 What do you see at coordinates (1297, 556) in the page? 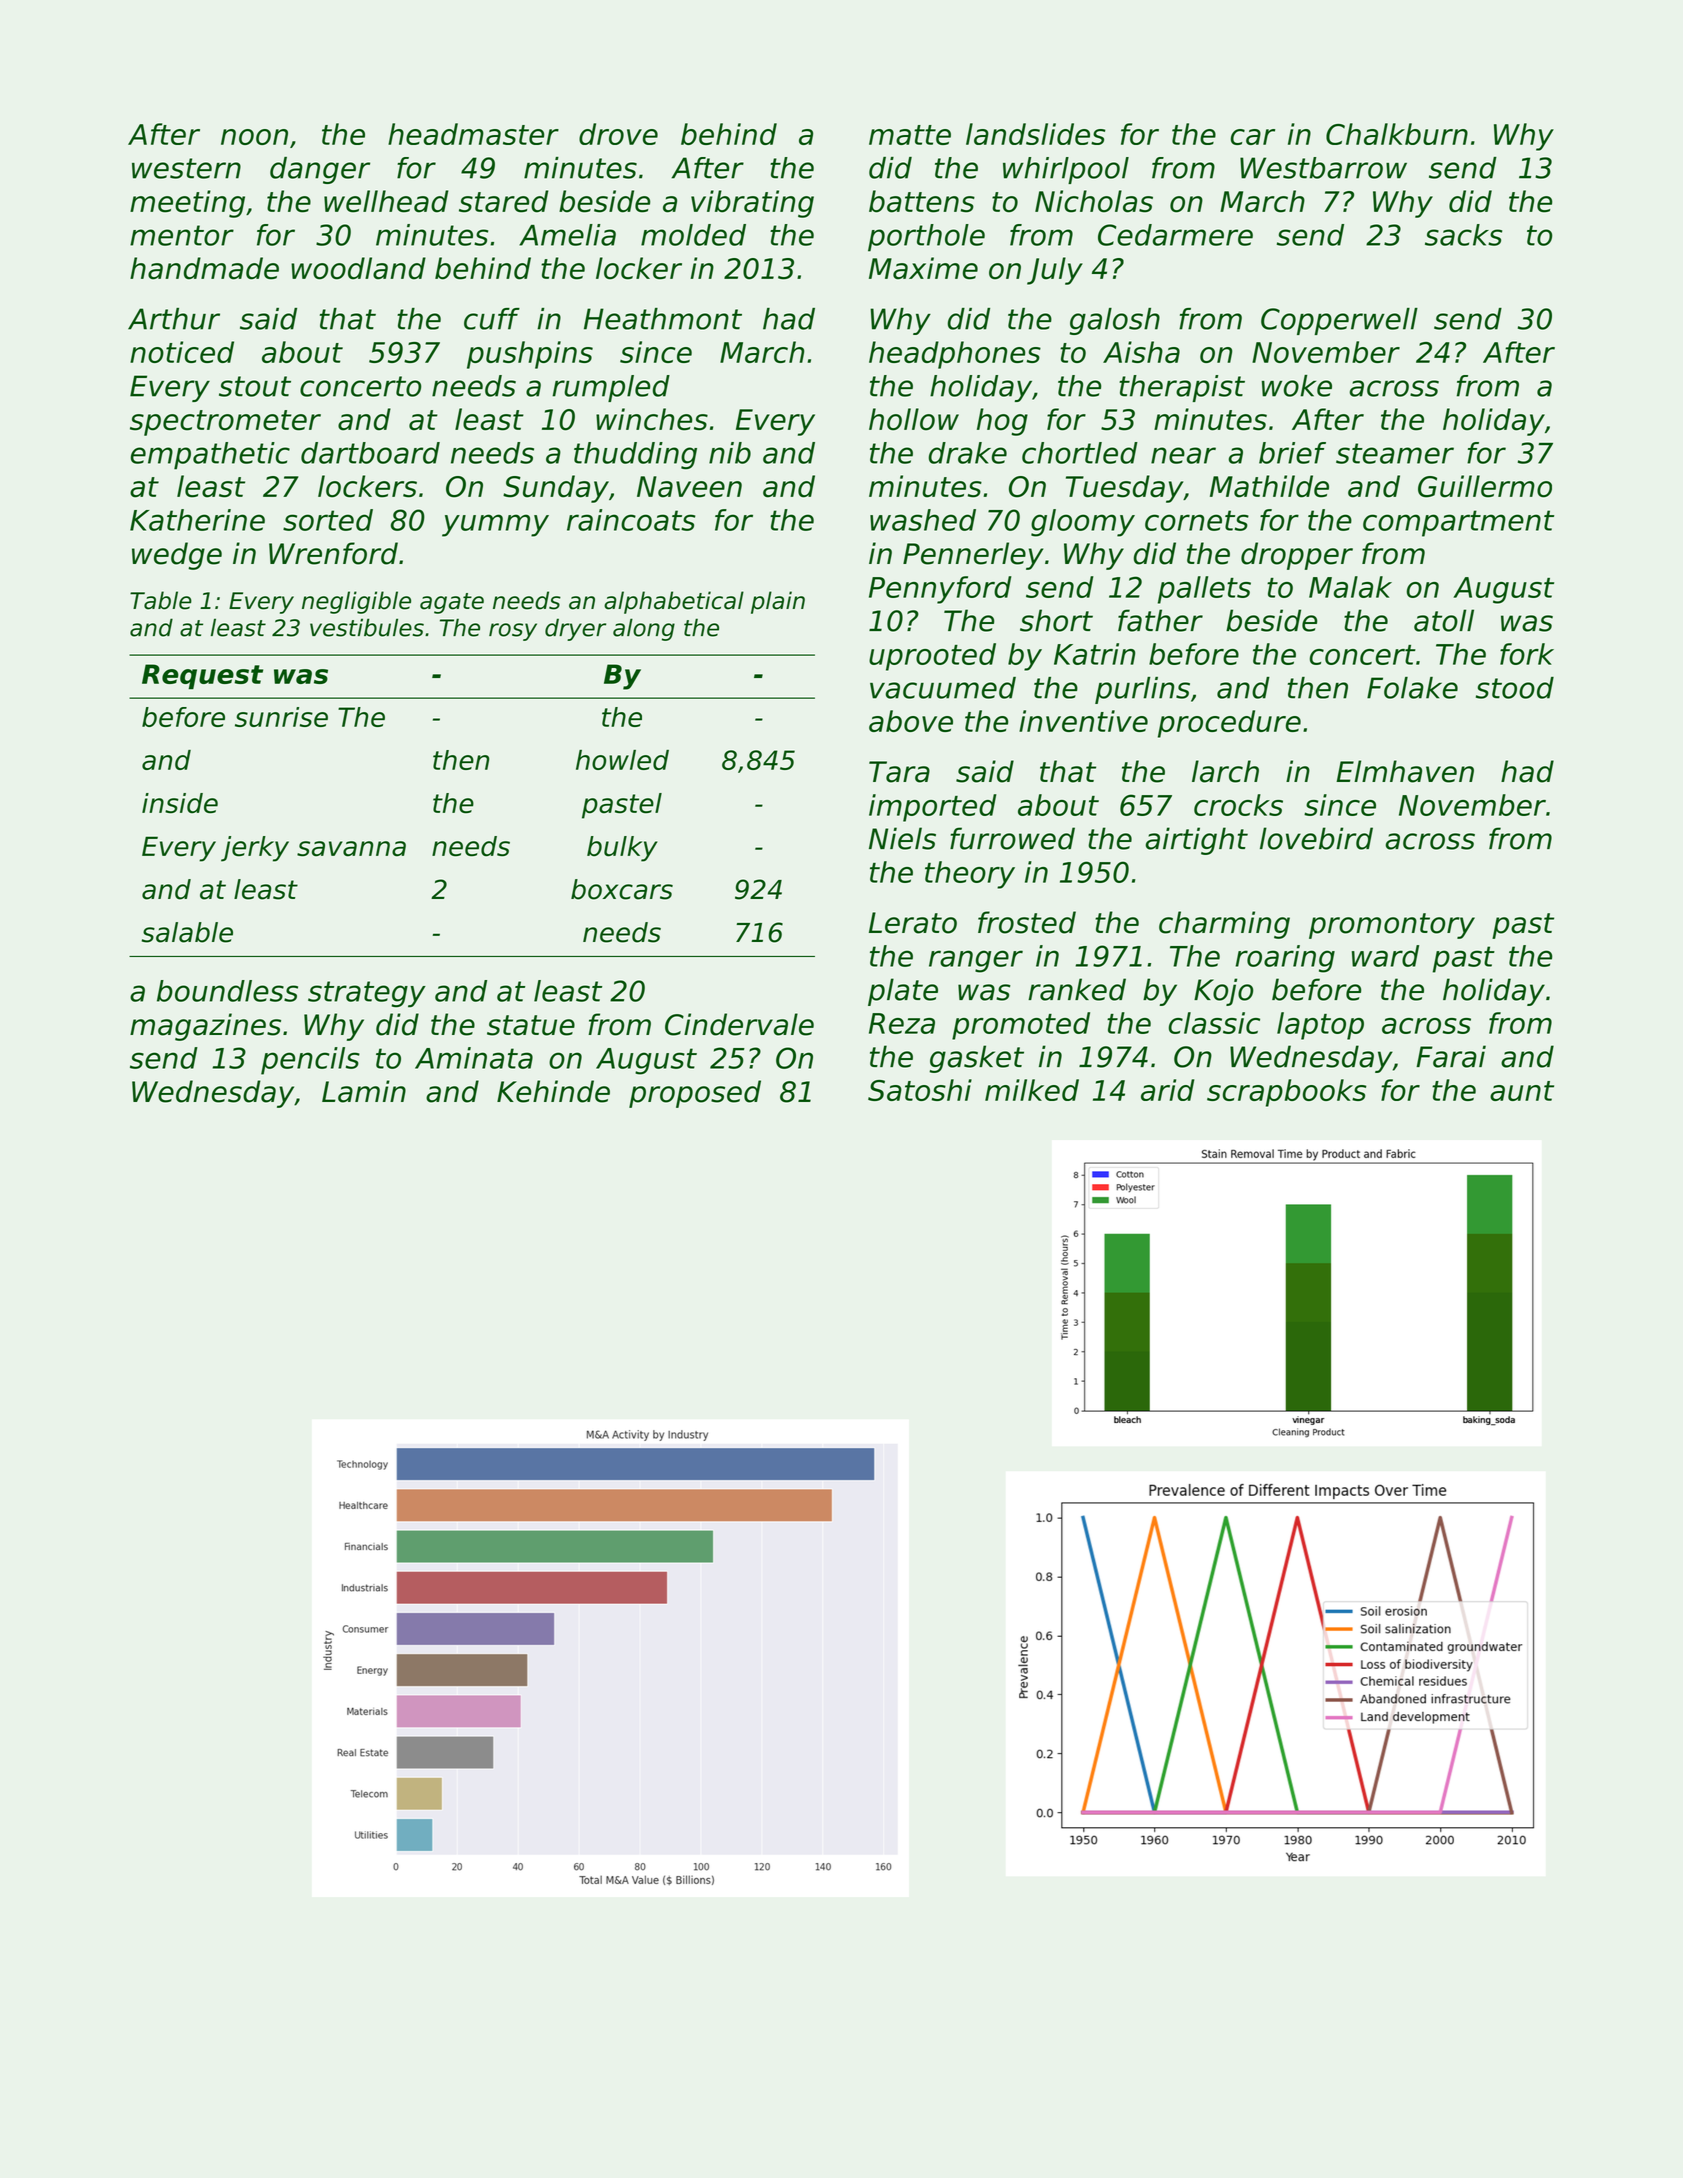
I see `dropper` at bounding box center [1297, 556].
